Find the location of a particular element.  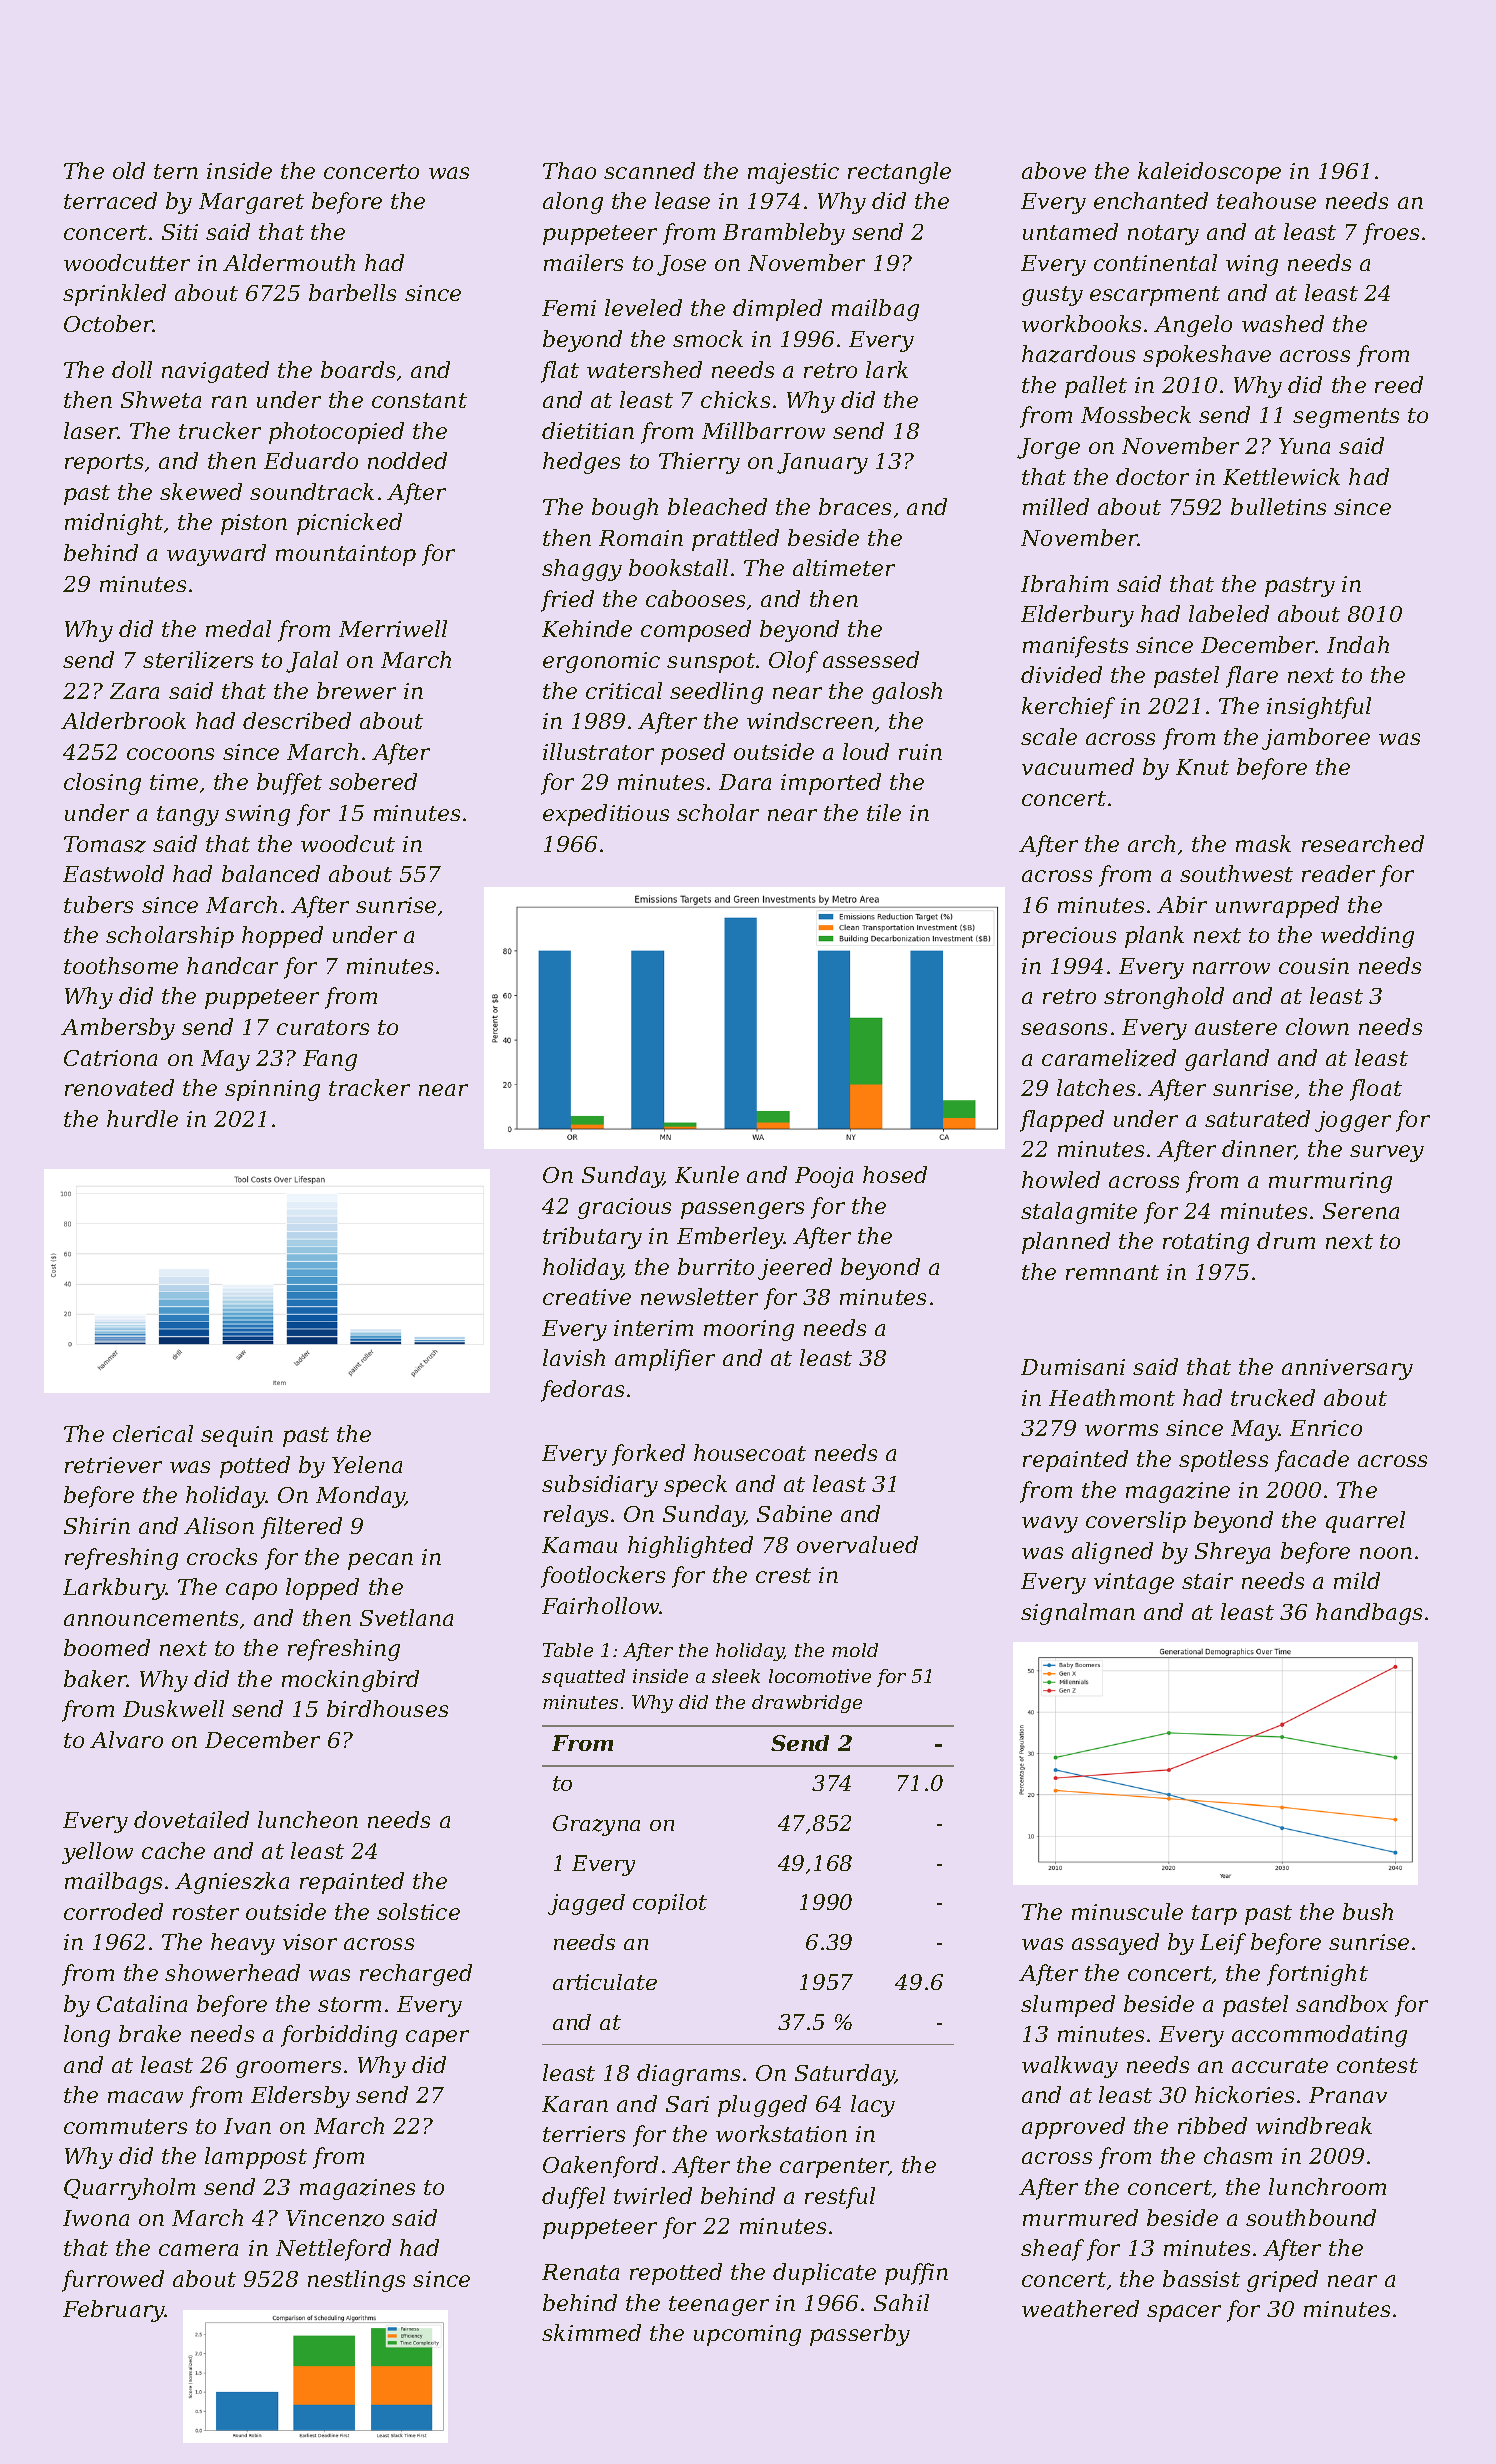

nestlings is located at coordinates (356, 2281).
